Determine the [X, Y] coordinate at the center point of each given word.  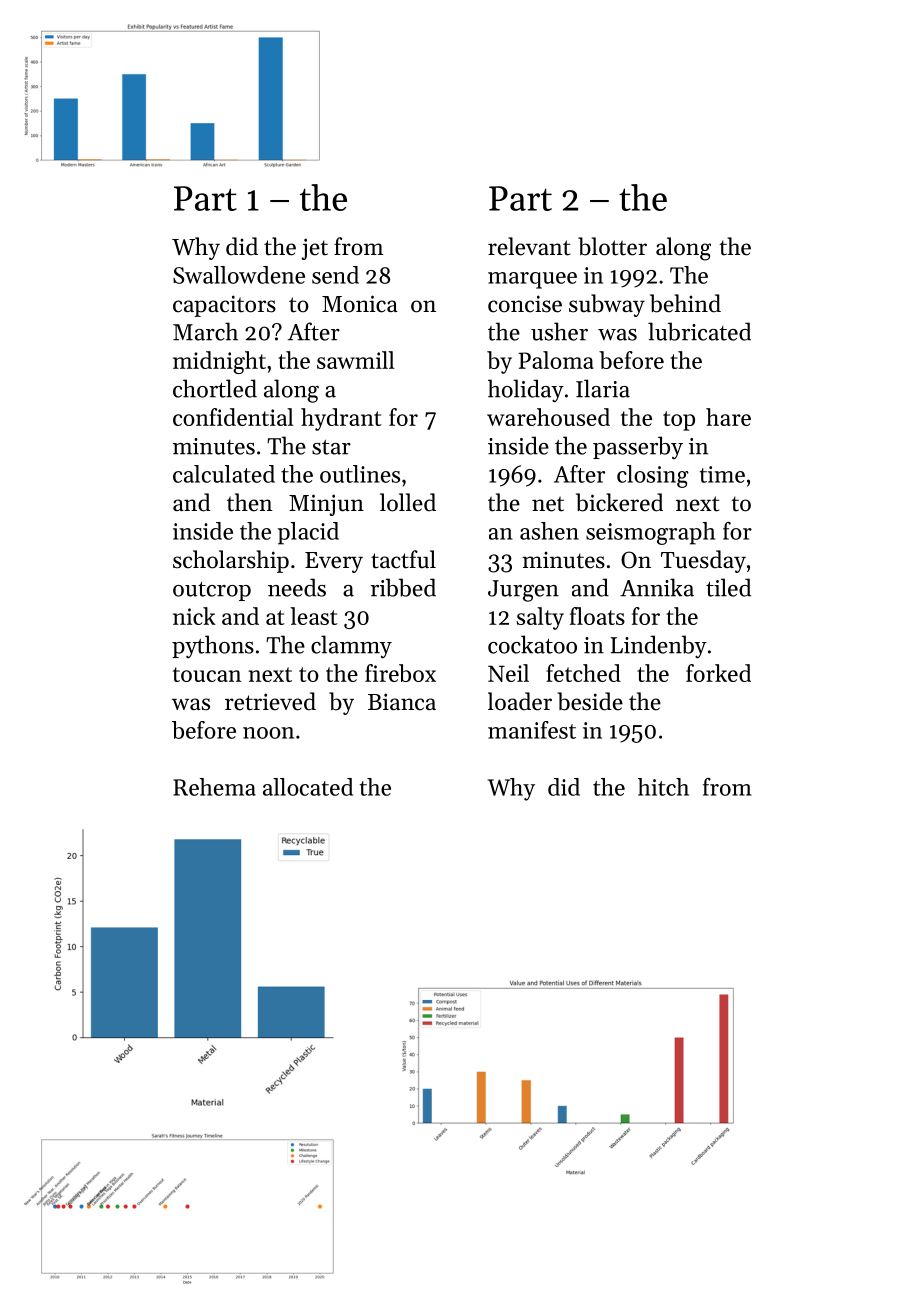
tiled [728, 587]
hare [728, 417]
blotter [612, 246]
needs [297, 587]
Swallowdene [239, 275]
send [335, 275]
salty [540, 618]
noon [268, 733]
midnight [219, 362]
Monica [360, 304]
